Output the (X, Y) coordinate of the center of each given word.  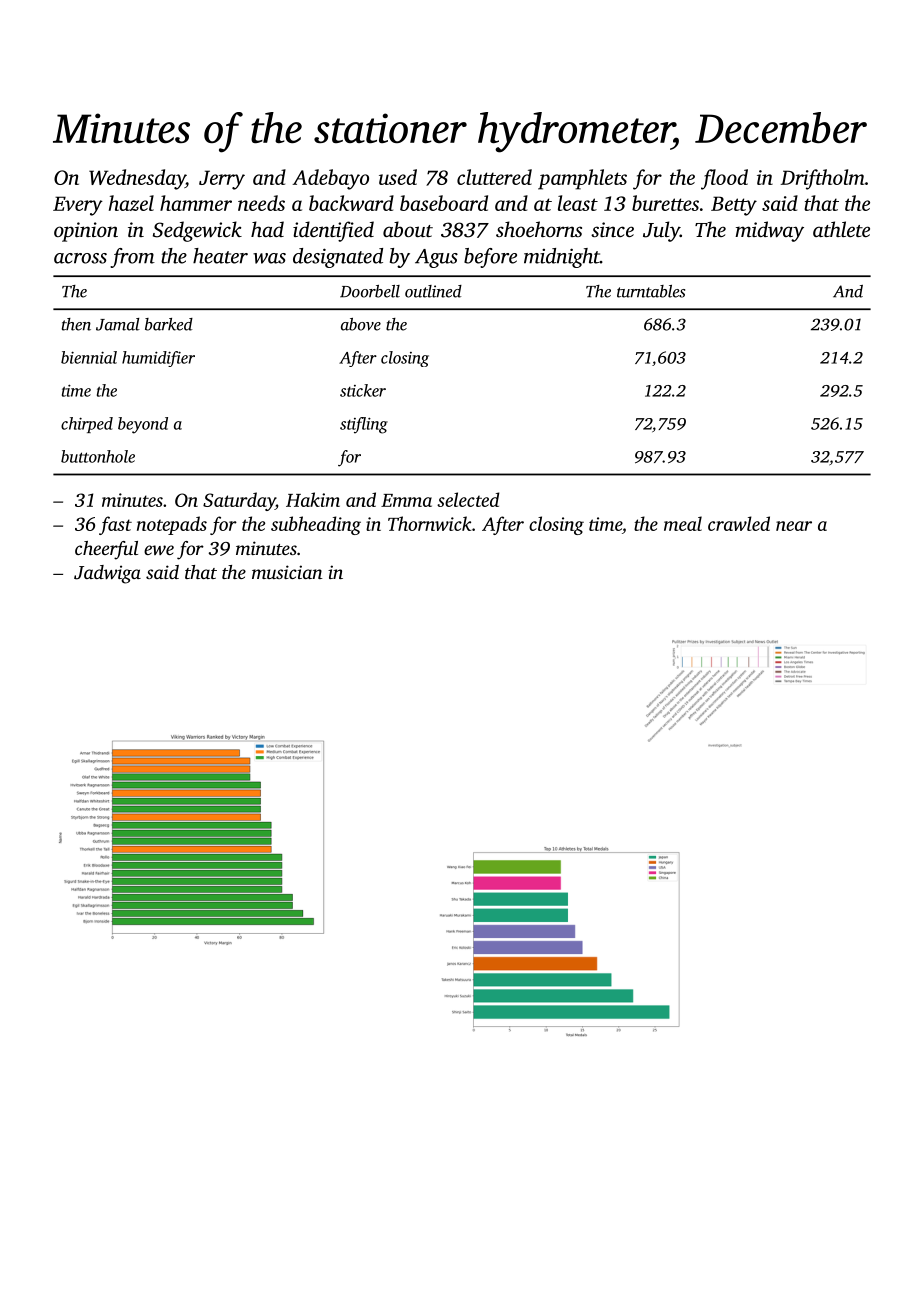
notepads (172, 525)
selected (468, 499)
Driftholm (823, 179)
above (361, 324)
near (794, 526)
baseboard (444, 203)
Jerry (222, 180)
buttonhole (98, 456)
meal (683, 523)
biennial (89, 357)
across (80, 258)
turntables (651, 291)
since (612, 229)
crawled (739, 523)
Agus (436, 258)
